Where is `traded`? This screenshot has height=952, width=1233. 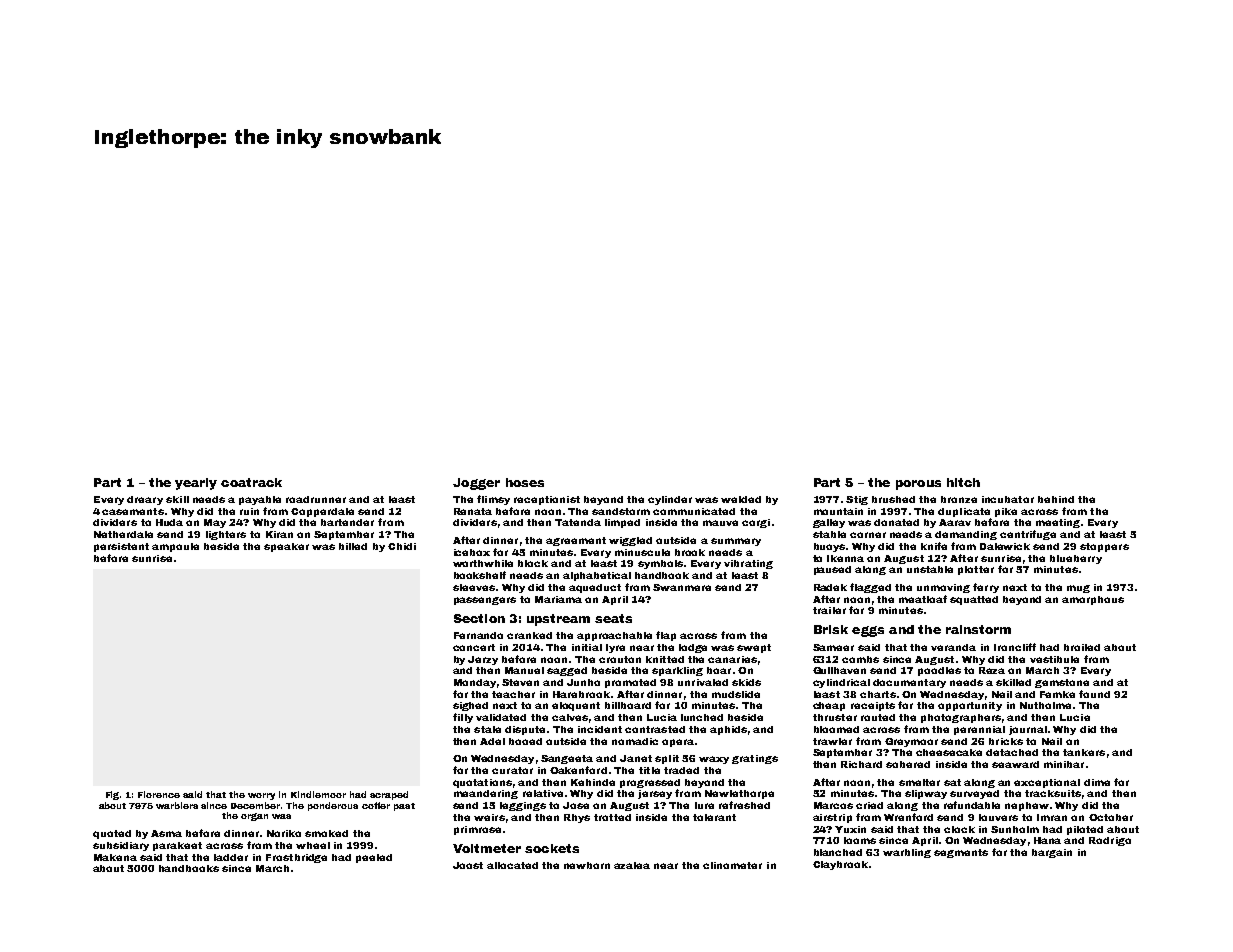 traded is located at coordinates (681, 770).
